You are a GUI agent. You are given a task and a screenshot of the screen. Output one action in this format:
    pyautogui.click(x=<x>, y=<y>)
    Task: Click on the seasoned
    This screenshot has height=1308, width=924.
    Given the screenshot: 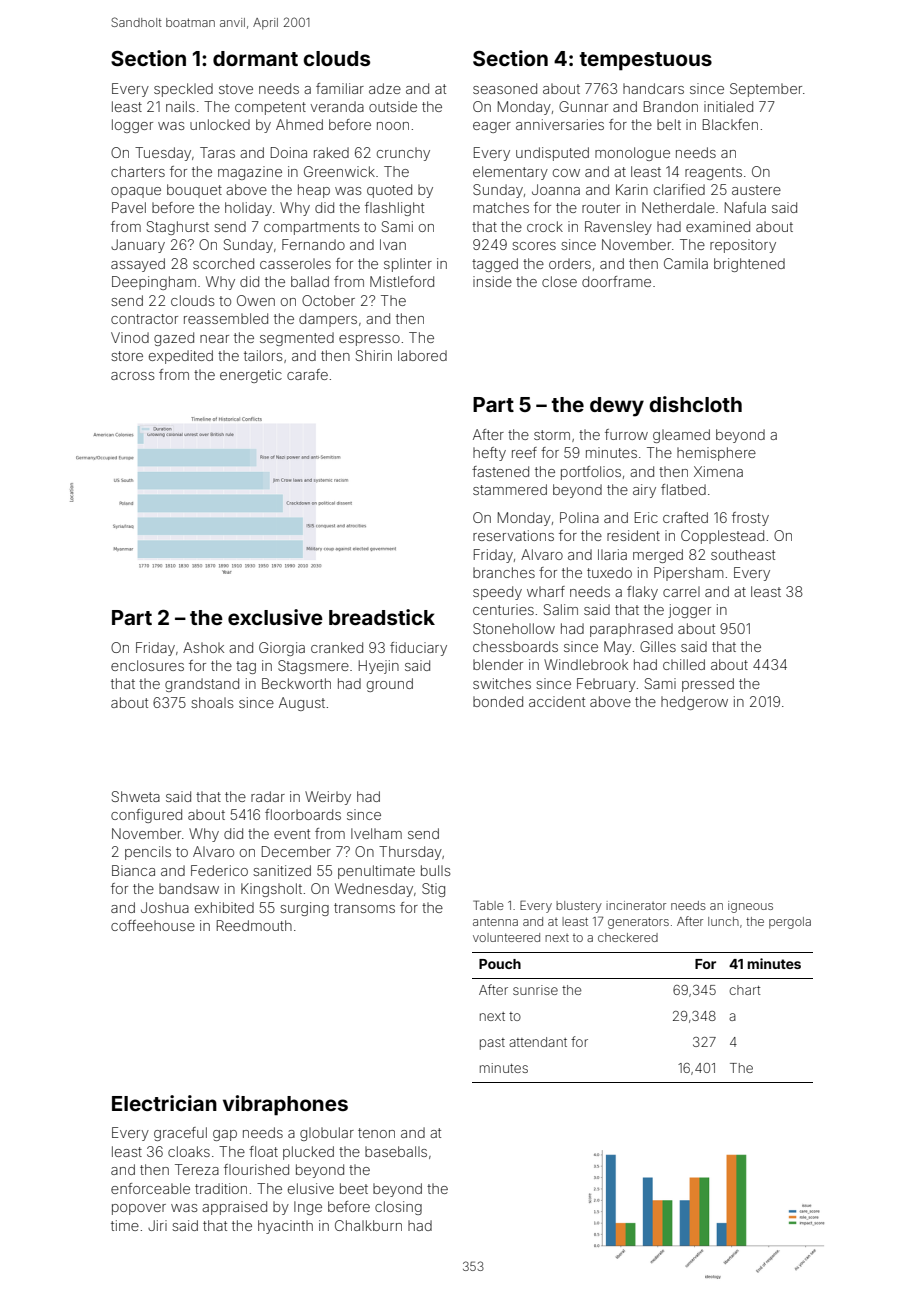 What is the action you would take?
    pyautogui.click(x=505, y=88)
